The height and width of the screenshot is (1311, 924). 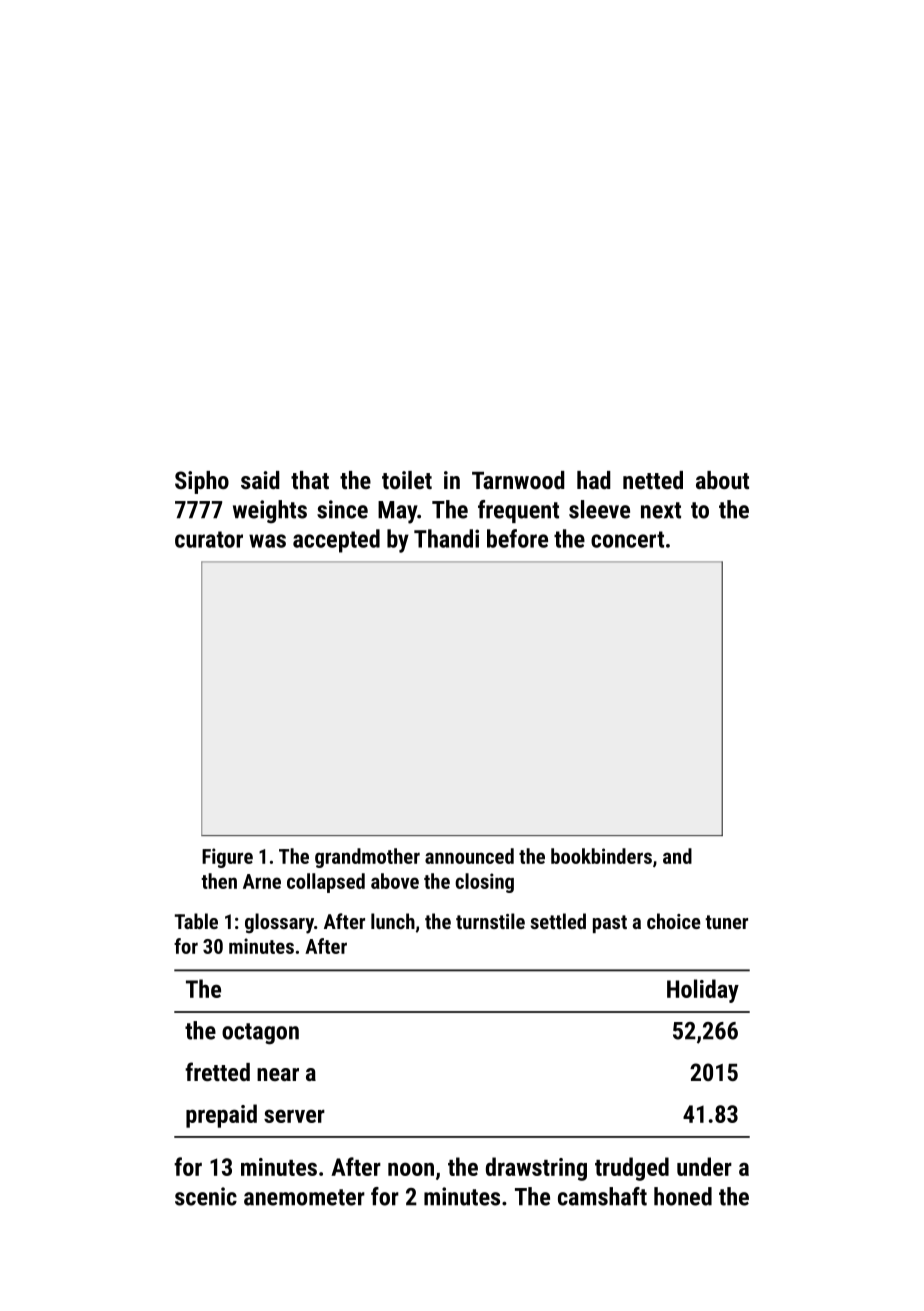 What do you see at coordinates (601, 856) in the screenshot?
I see `bookbinders` at bounding box center [601, 856].
